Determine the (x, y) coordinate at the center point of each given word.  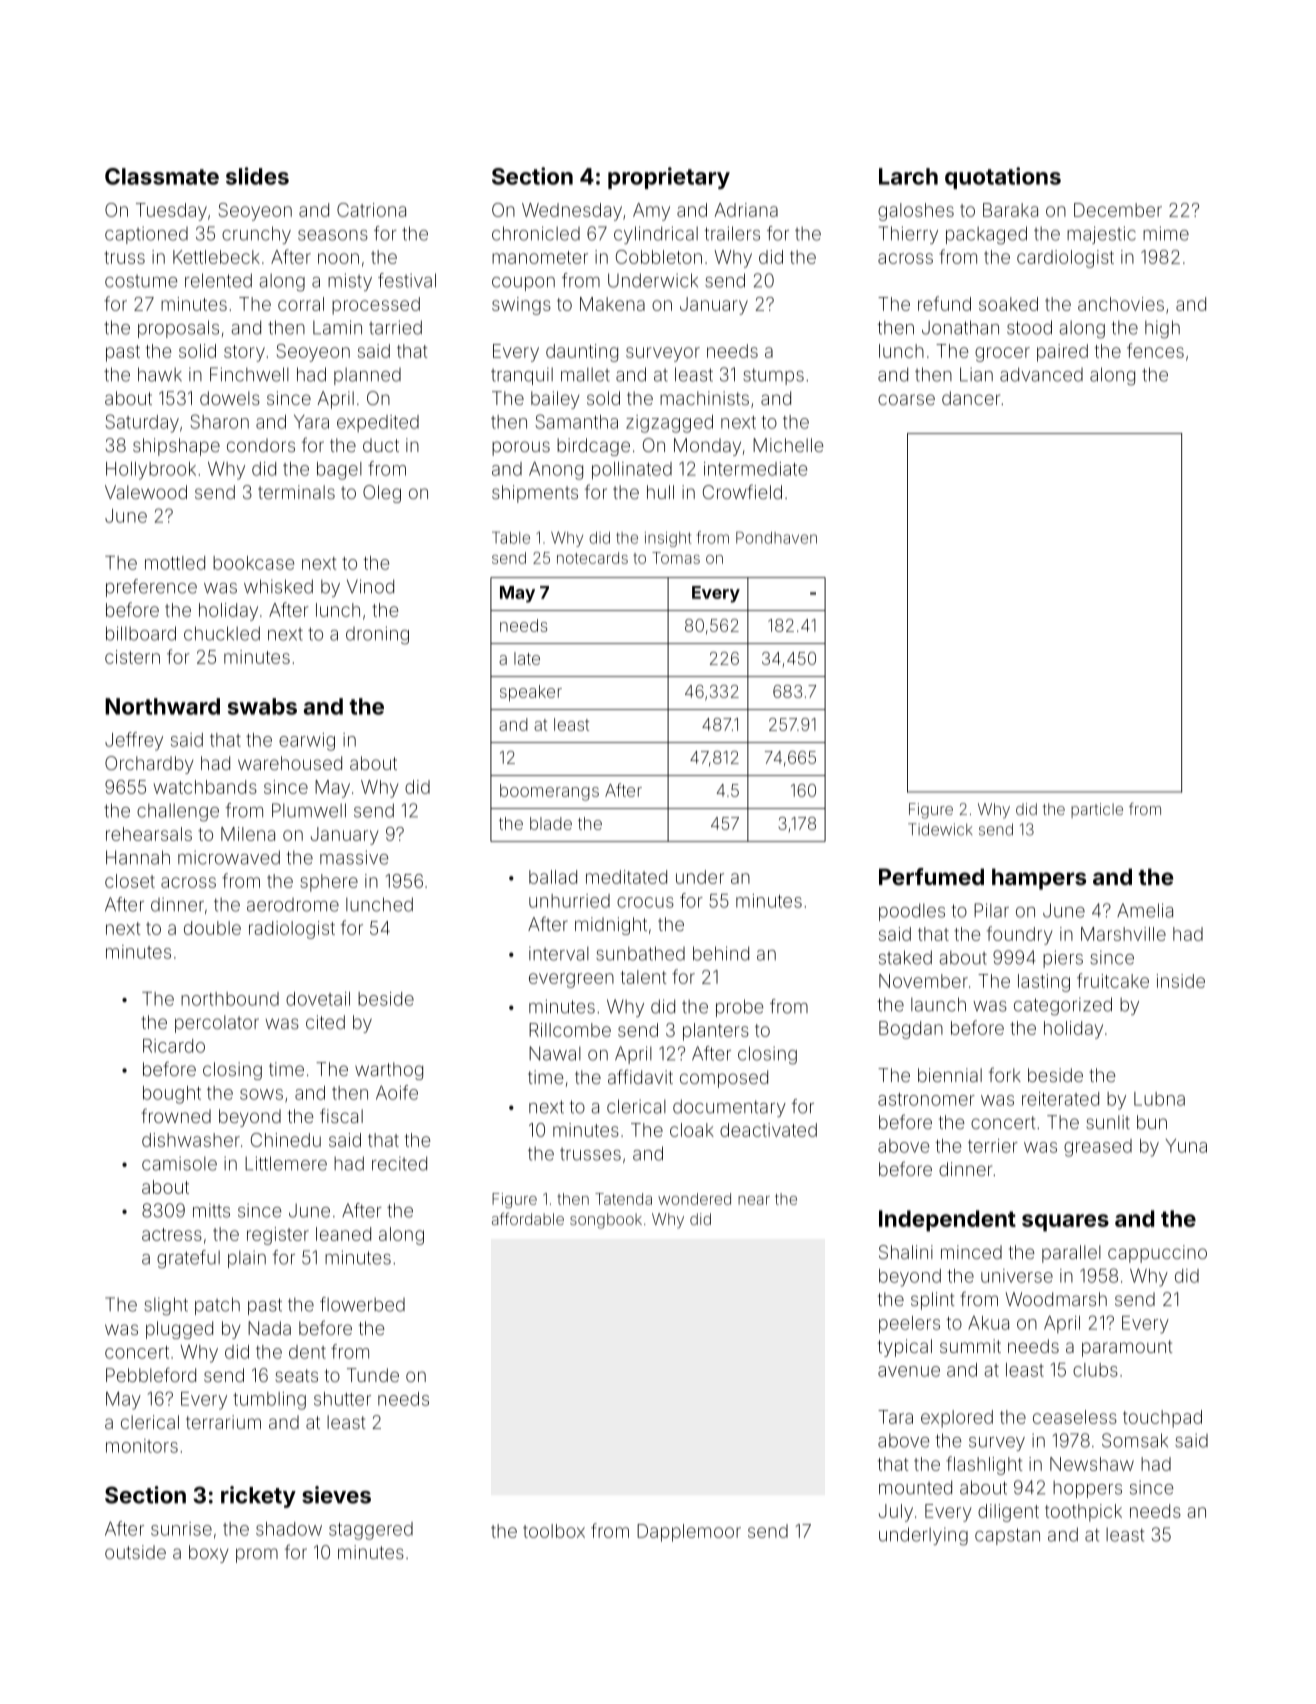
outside (135, 1552)
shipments (535, 494)
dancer (971, 398)
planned (367, 376)
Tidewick (940, 829)
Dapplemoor (689, 1533)
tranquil (522, 376)
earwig (307, 742)
